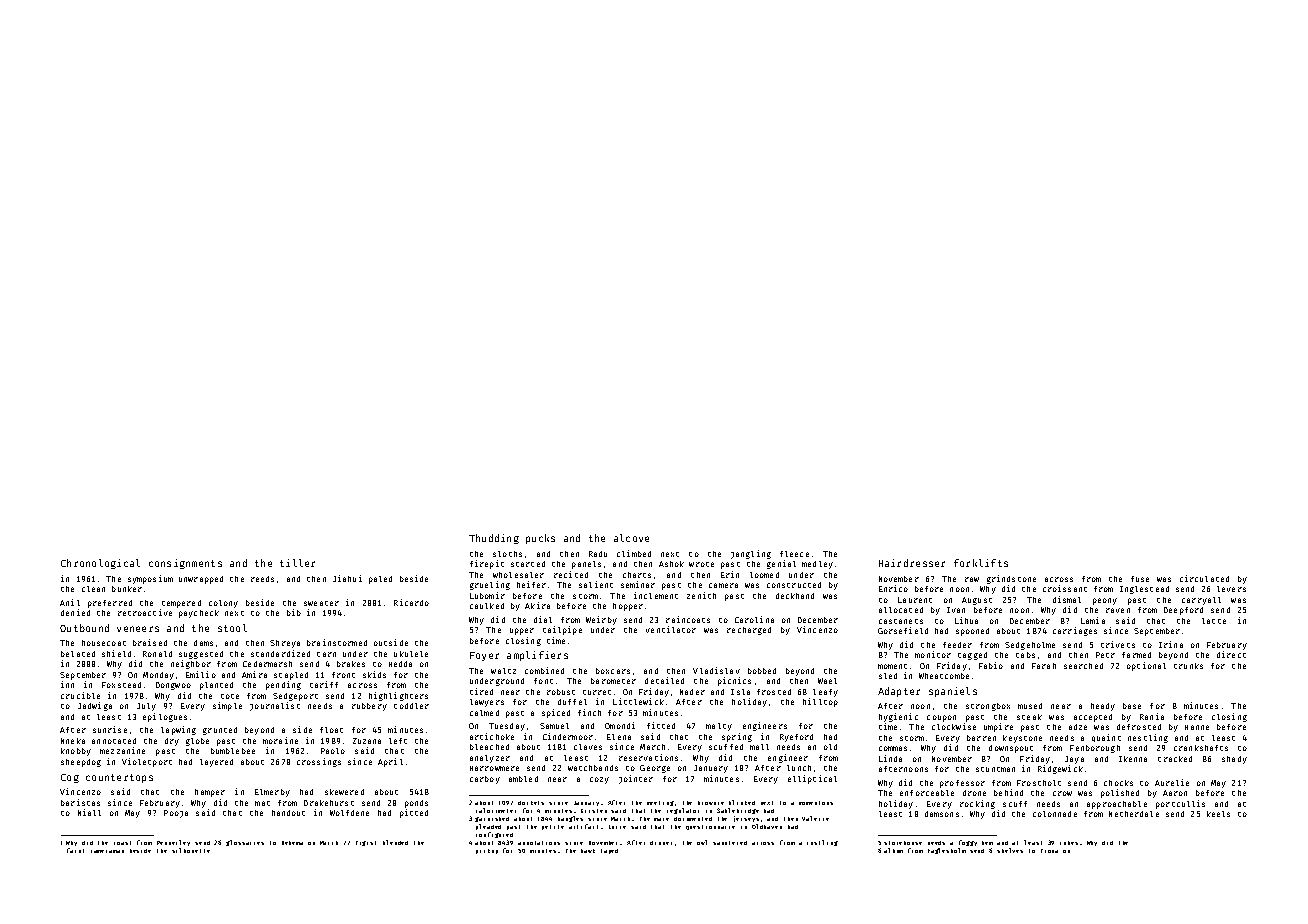 The image size is (1308, 924). Describe the element at coordinates (688, 619) in the image. I see `raincoats` at that location.
